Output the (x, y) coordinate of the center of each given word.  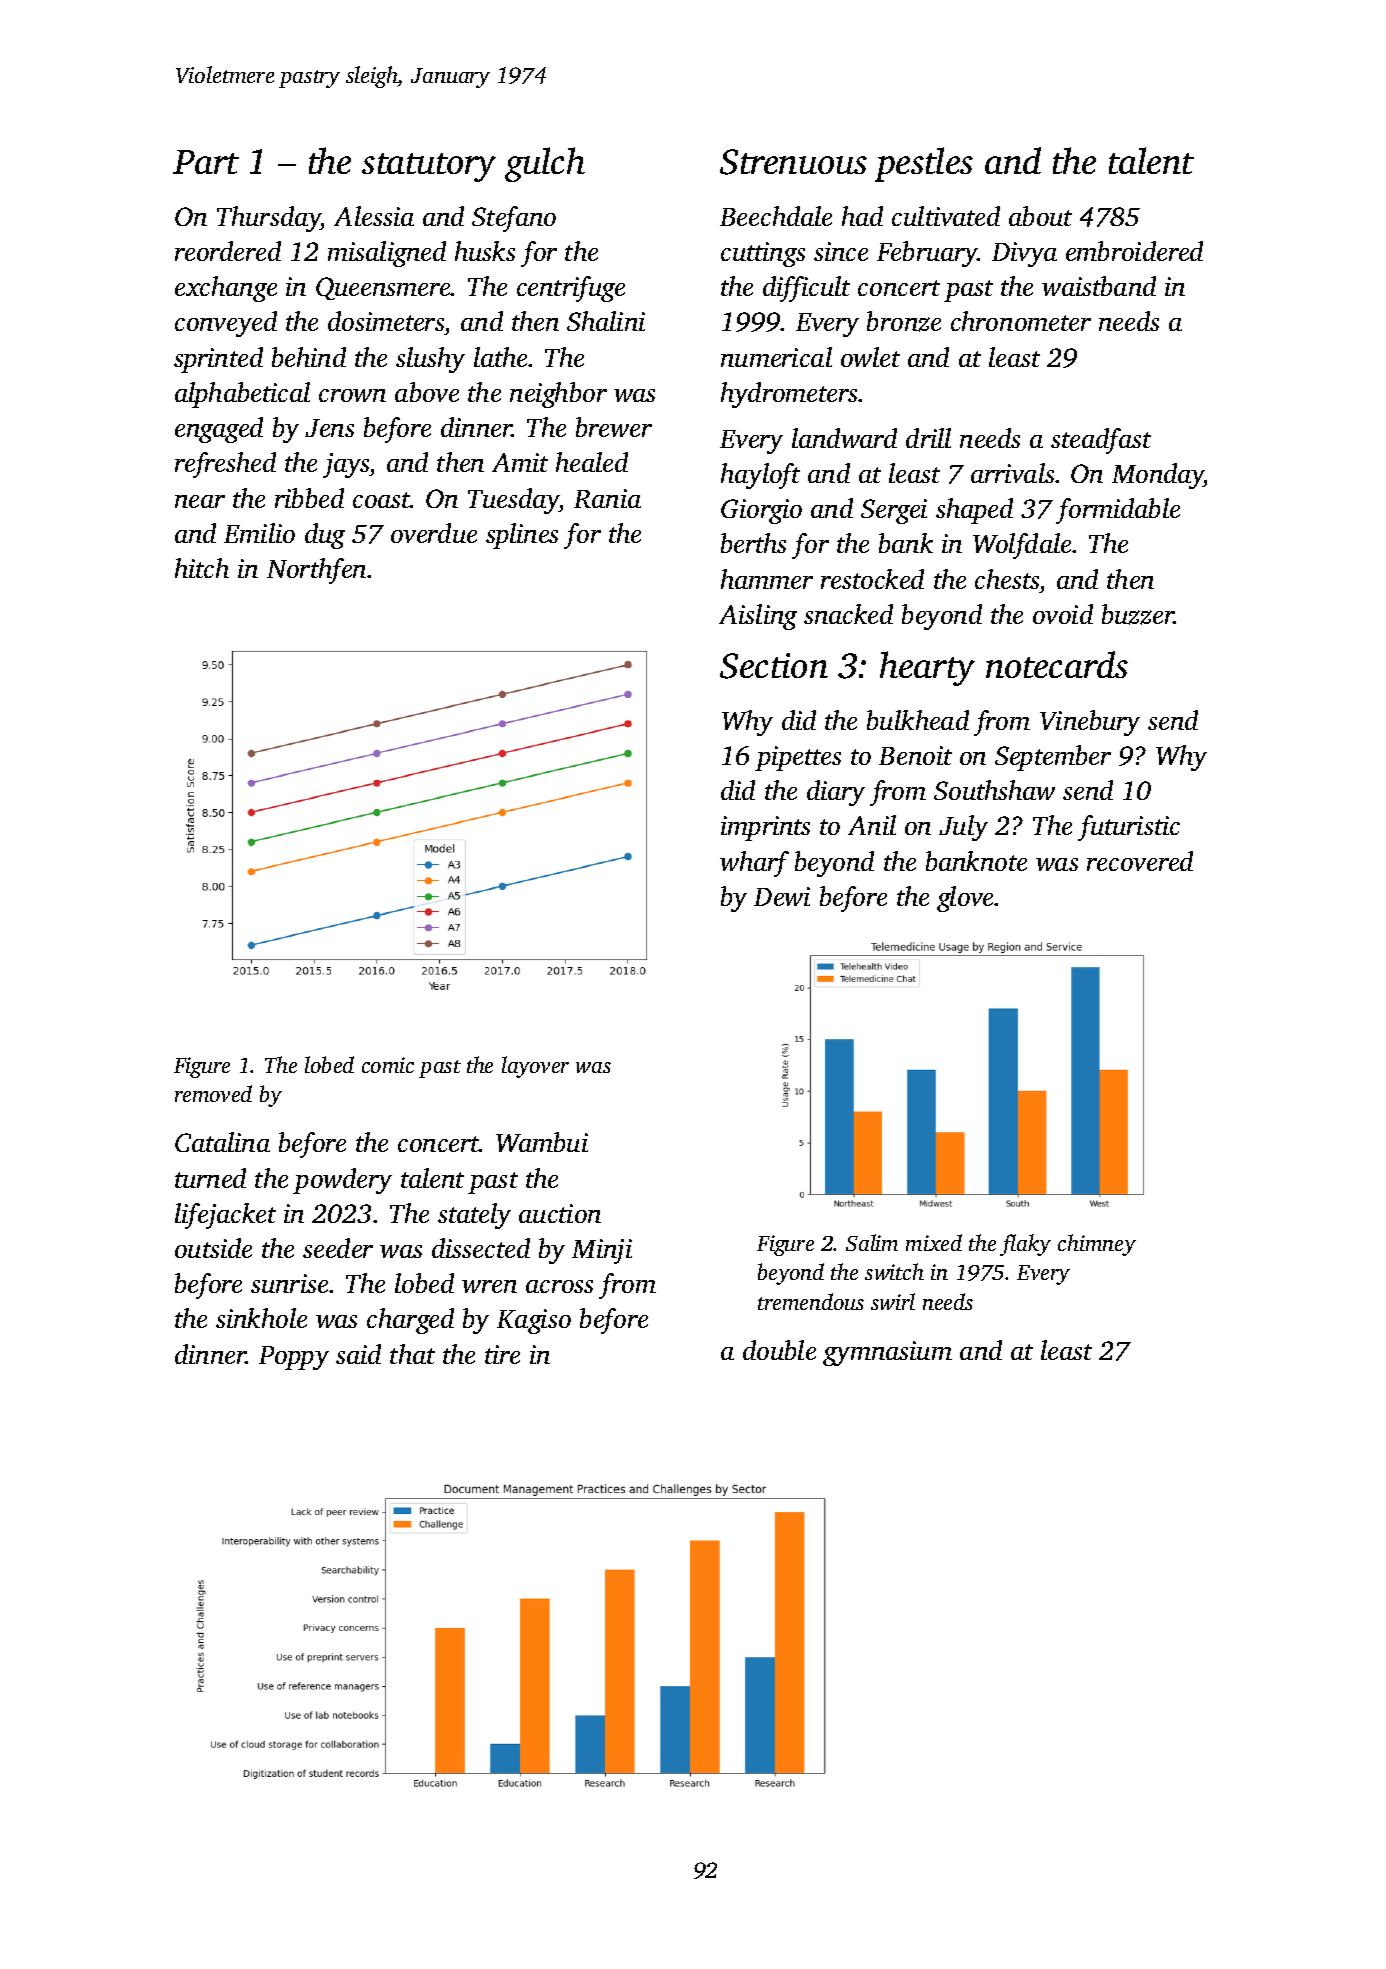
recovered (1140, 861)
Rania (607, 498)
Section (774, 666)
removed (213, 1093)
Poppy (294, 1358)
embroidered (1134, 251)
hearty (927, 668)
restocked (872, 579)
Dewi (782, 896)
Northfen (316, 571)
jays (346, 465)
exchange (226, 289)
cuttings (763, 254)
